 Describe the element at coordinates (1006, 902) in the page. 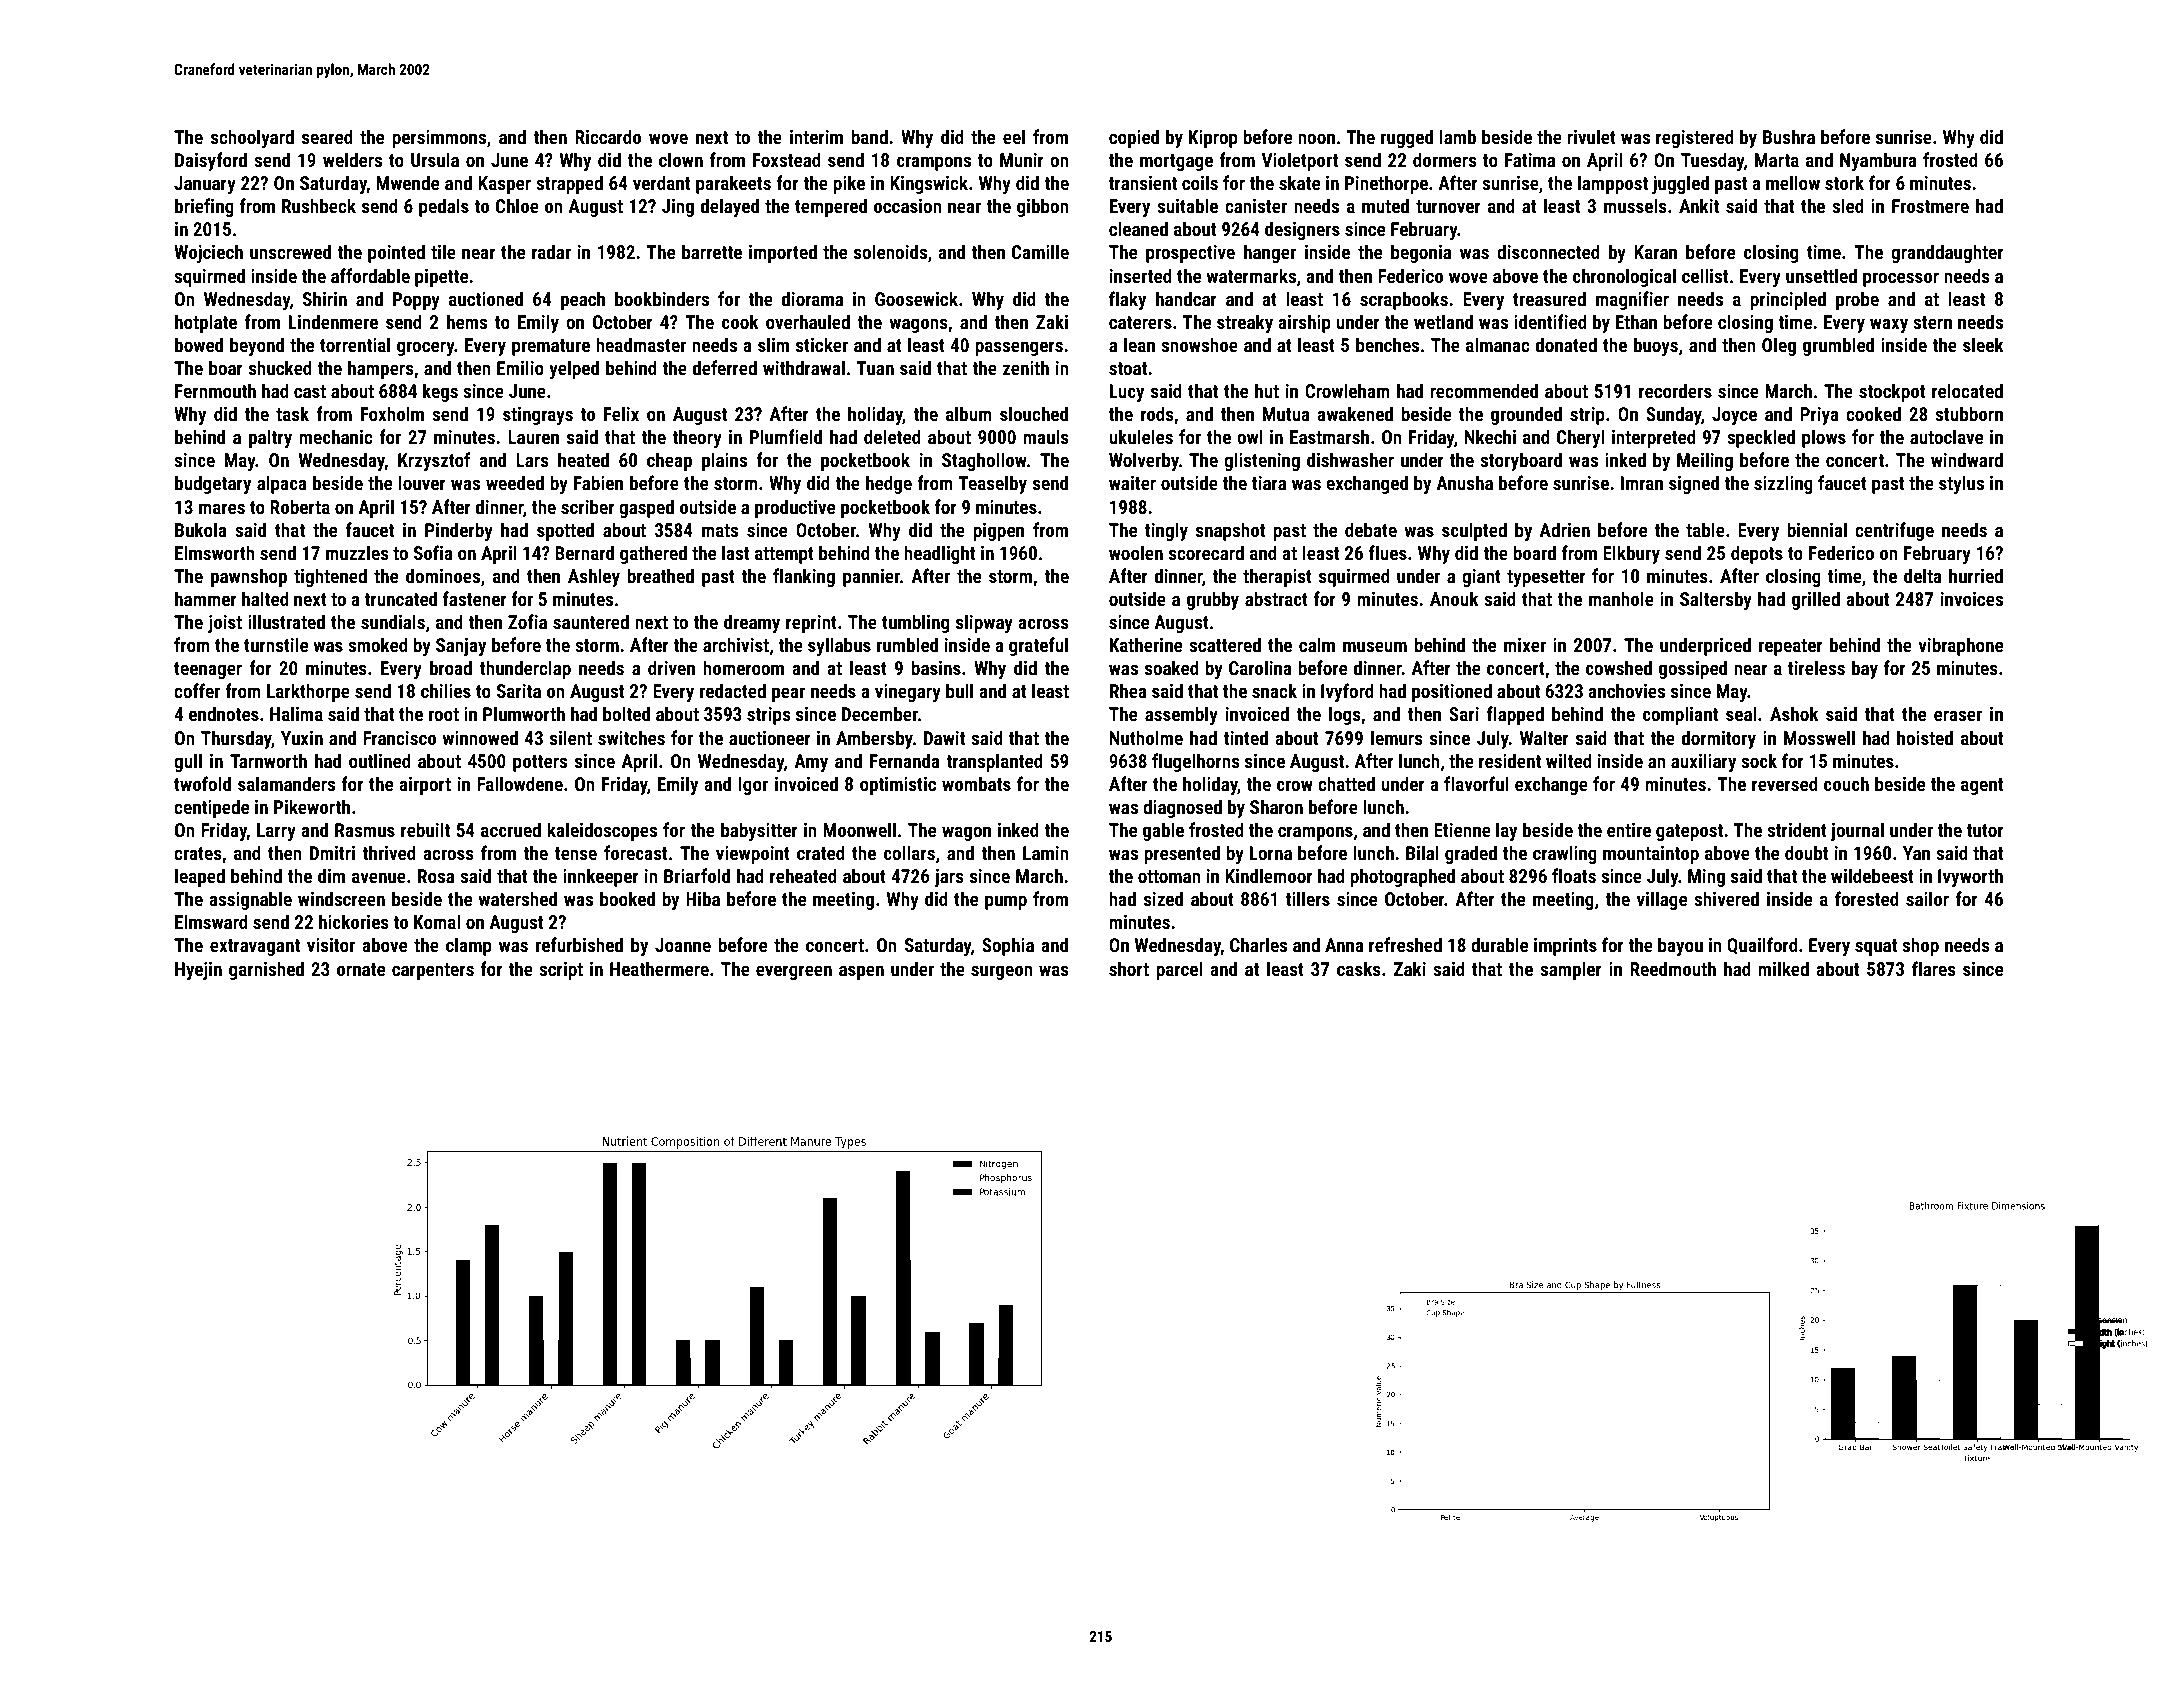

I see `pump` at that location.
